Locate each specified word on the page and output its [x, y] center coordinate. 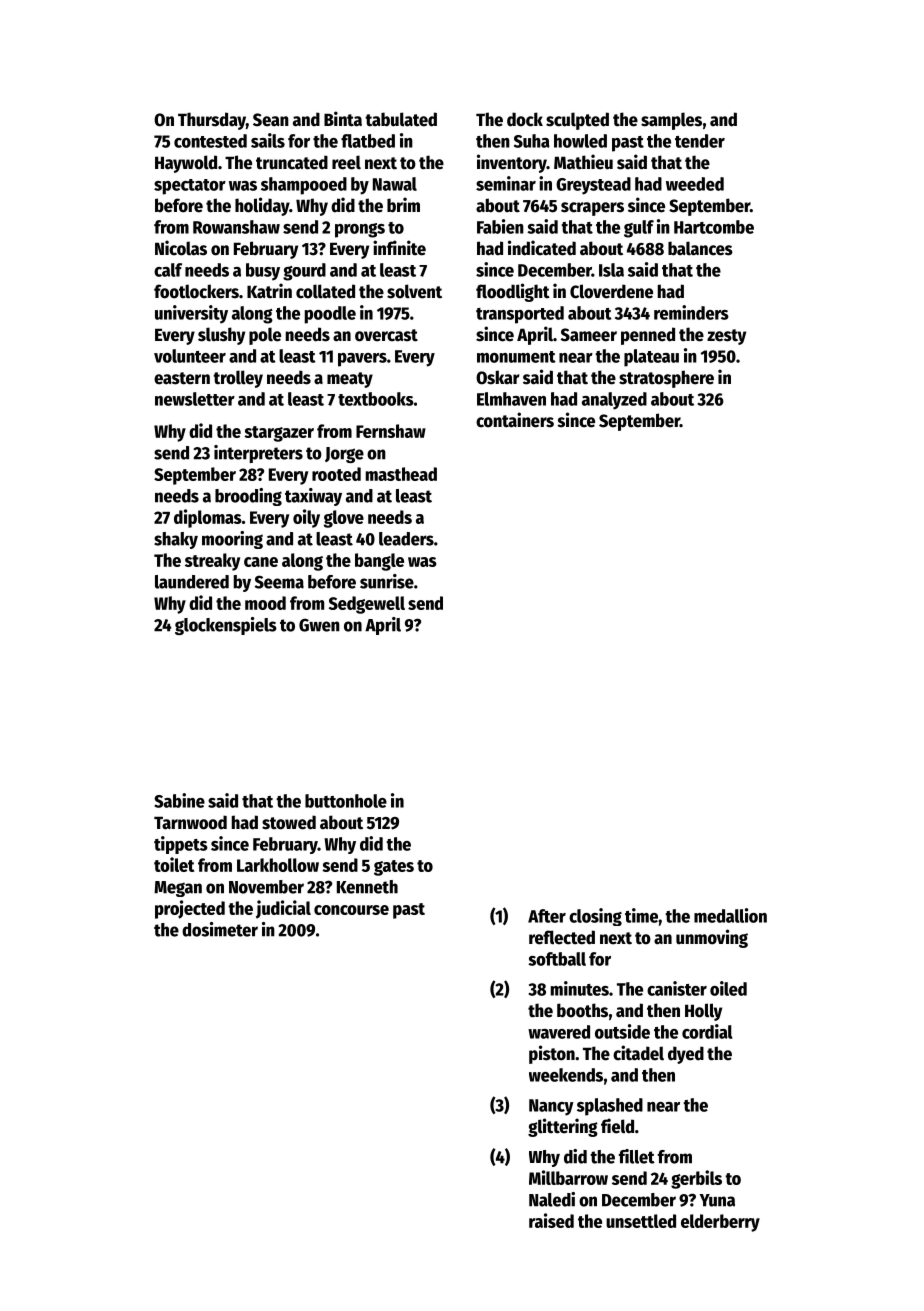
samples [671, 121]
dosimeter [220, 929]
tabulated [401, 119]
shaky [176, 540]
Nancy [551, 1107]
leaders [406, 539]
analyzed [614, 401]
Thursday [212, 121]
